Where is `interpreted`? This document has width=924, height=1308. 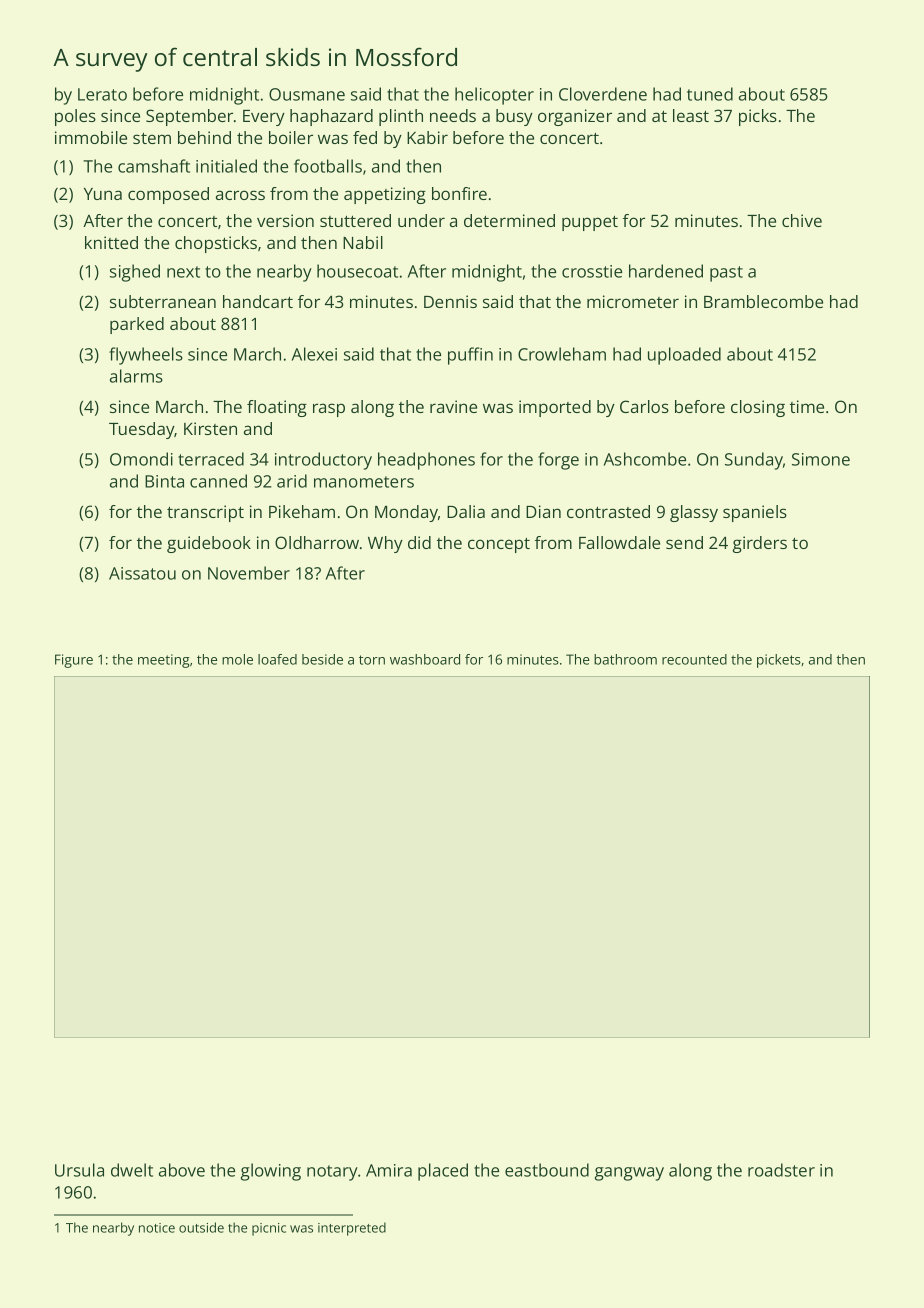 interpreted is located at coordinates (352, 1229).
